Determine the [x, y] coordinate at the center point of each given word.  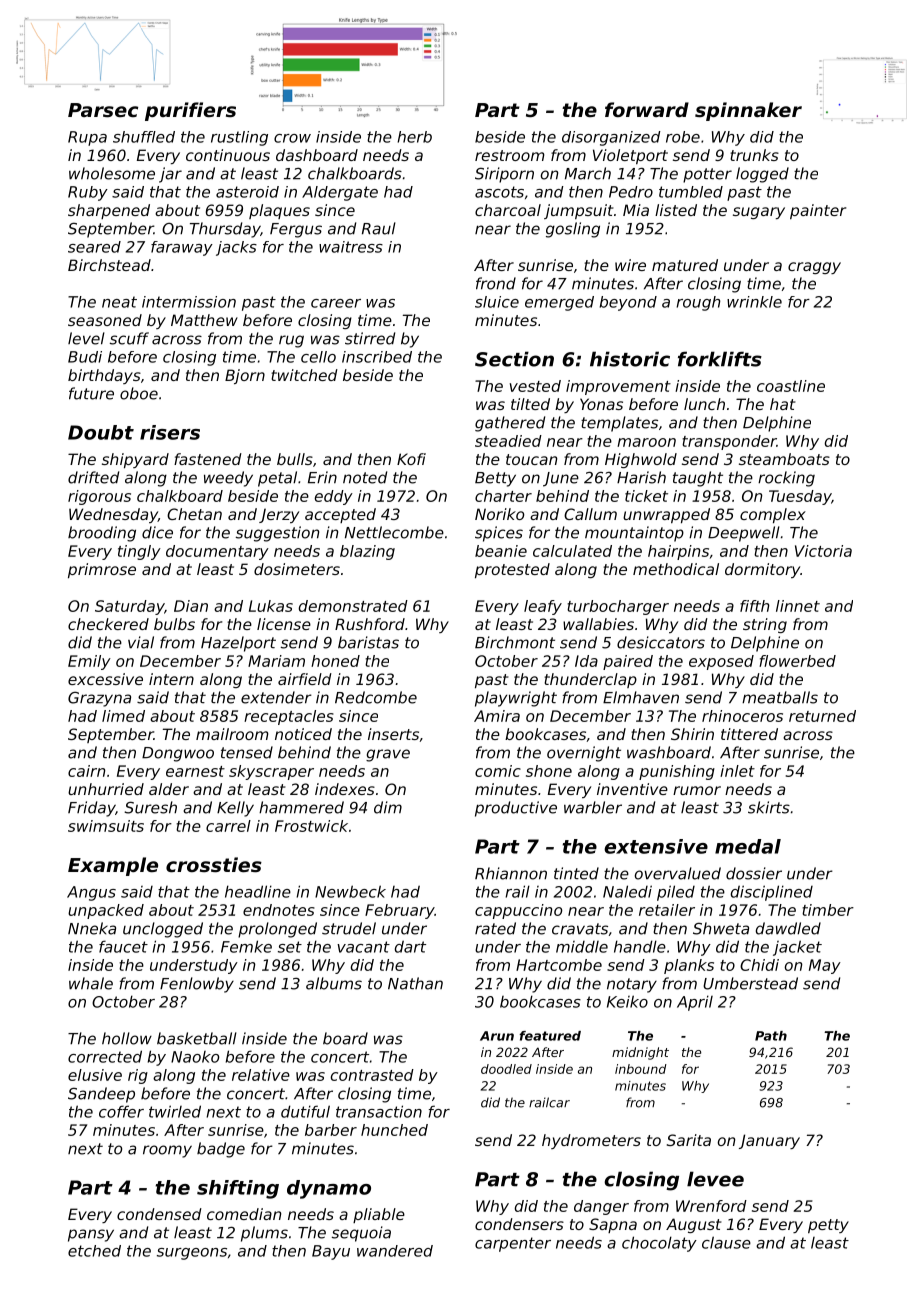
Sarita [689, 1140]
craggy [814, 268]
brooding [102, 534]
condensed [159, 1214]
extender [276, 697]
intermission [189, 302]
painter [818, 211]
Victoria [823, 551]
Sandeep [101, 1095]
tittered [749, 734]
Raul [379, 228]
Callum [590, 514]
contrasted [372, 1075]
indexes [345, 789]
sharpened [109, 211]
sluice [497, 302]
